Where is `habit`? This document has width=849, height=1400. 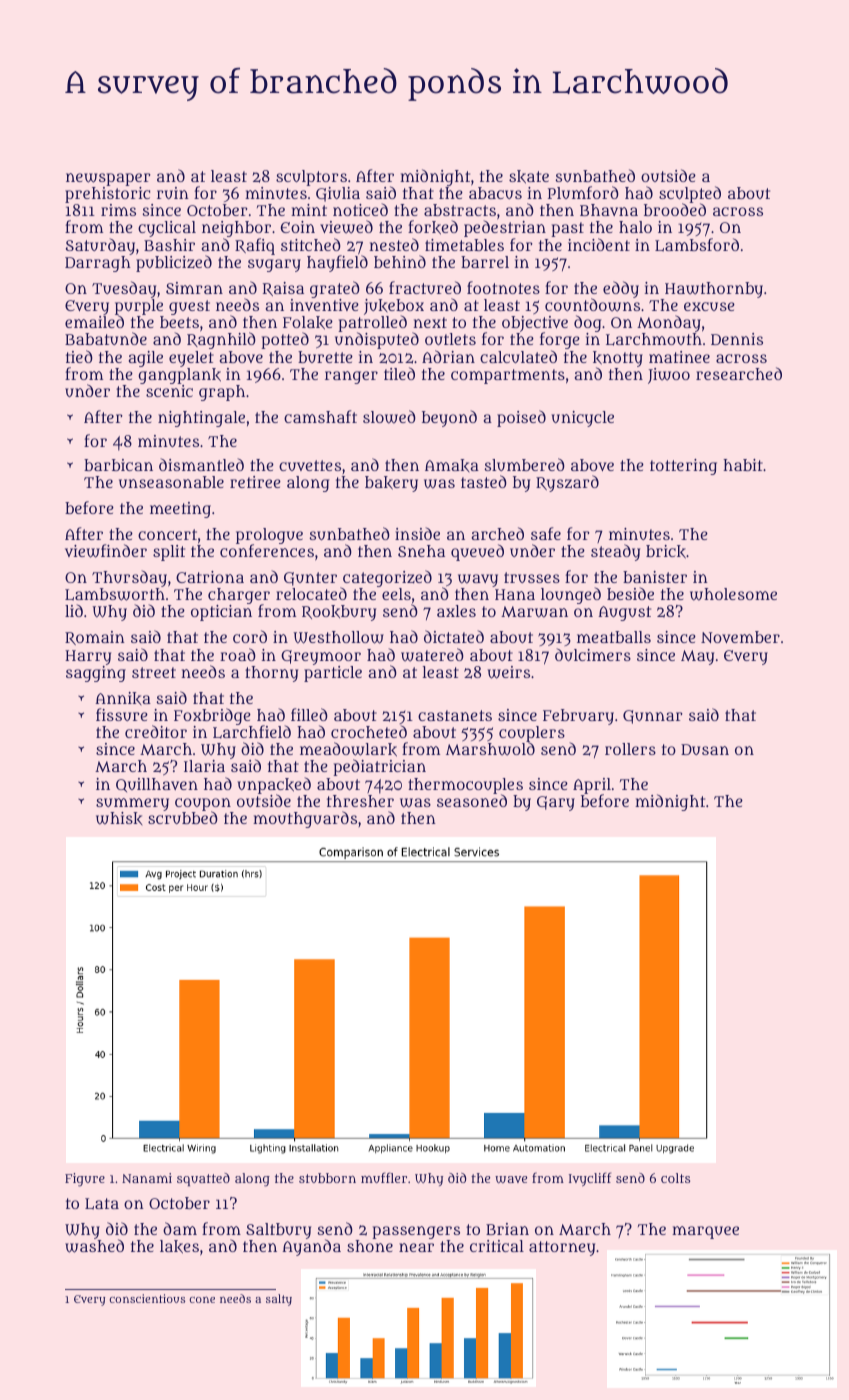
habit is located at coordinates (743, 465).
